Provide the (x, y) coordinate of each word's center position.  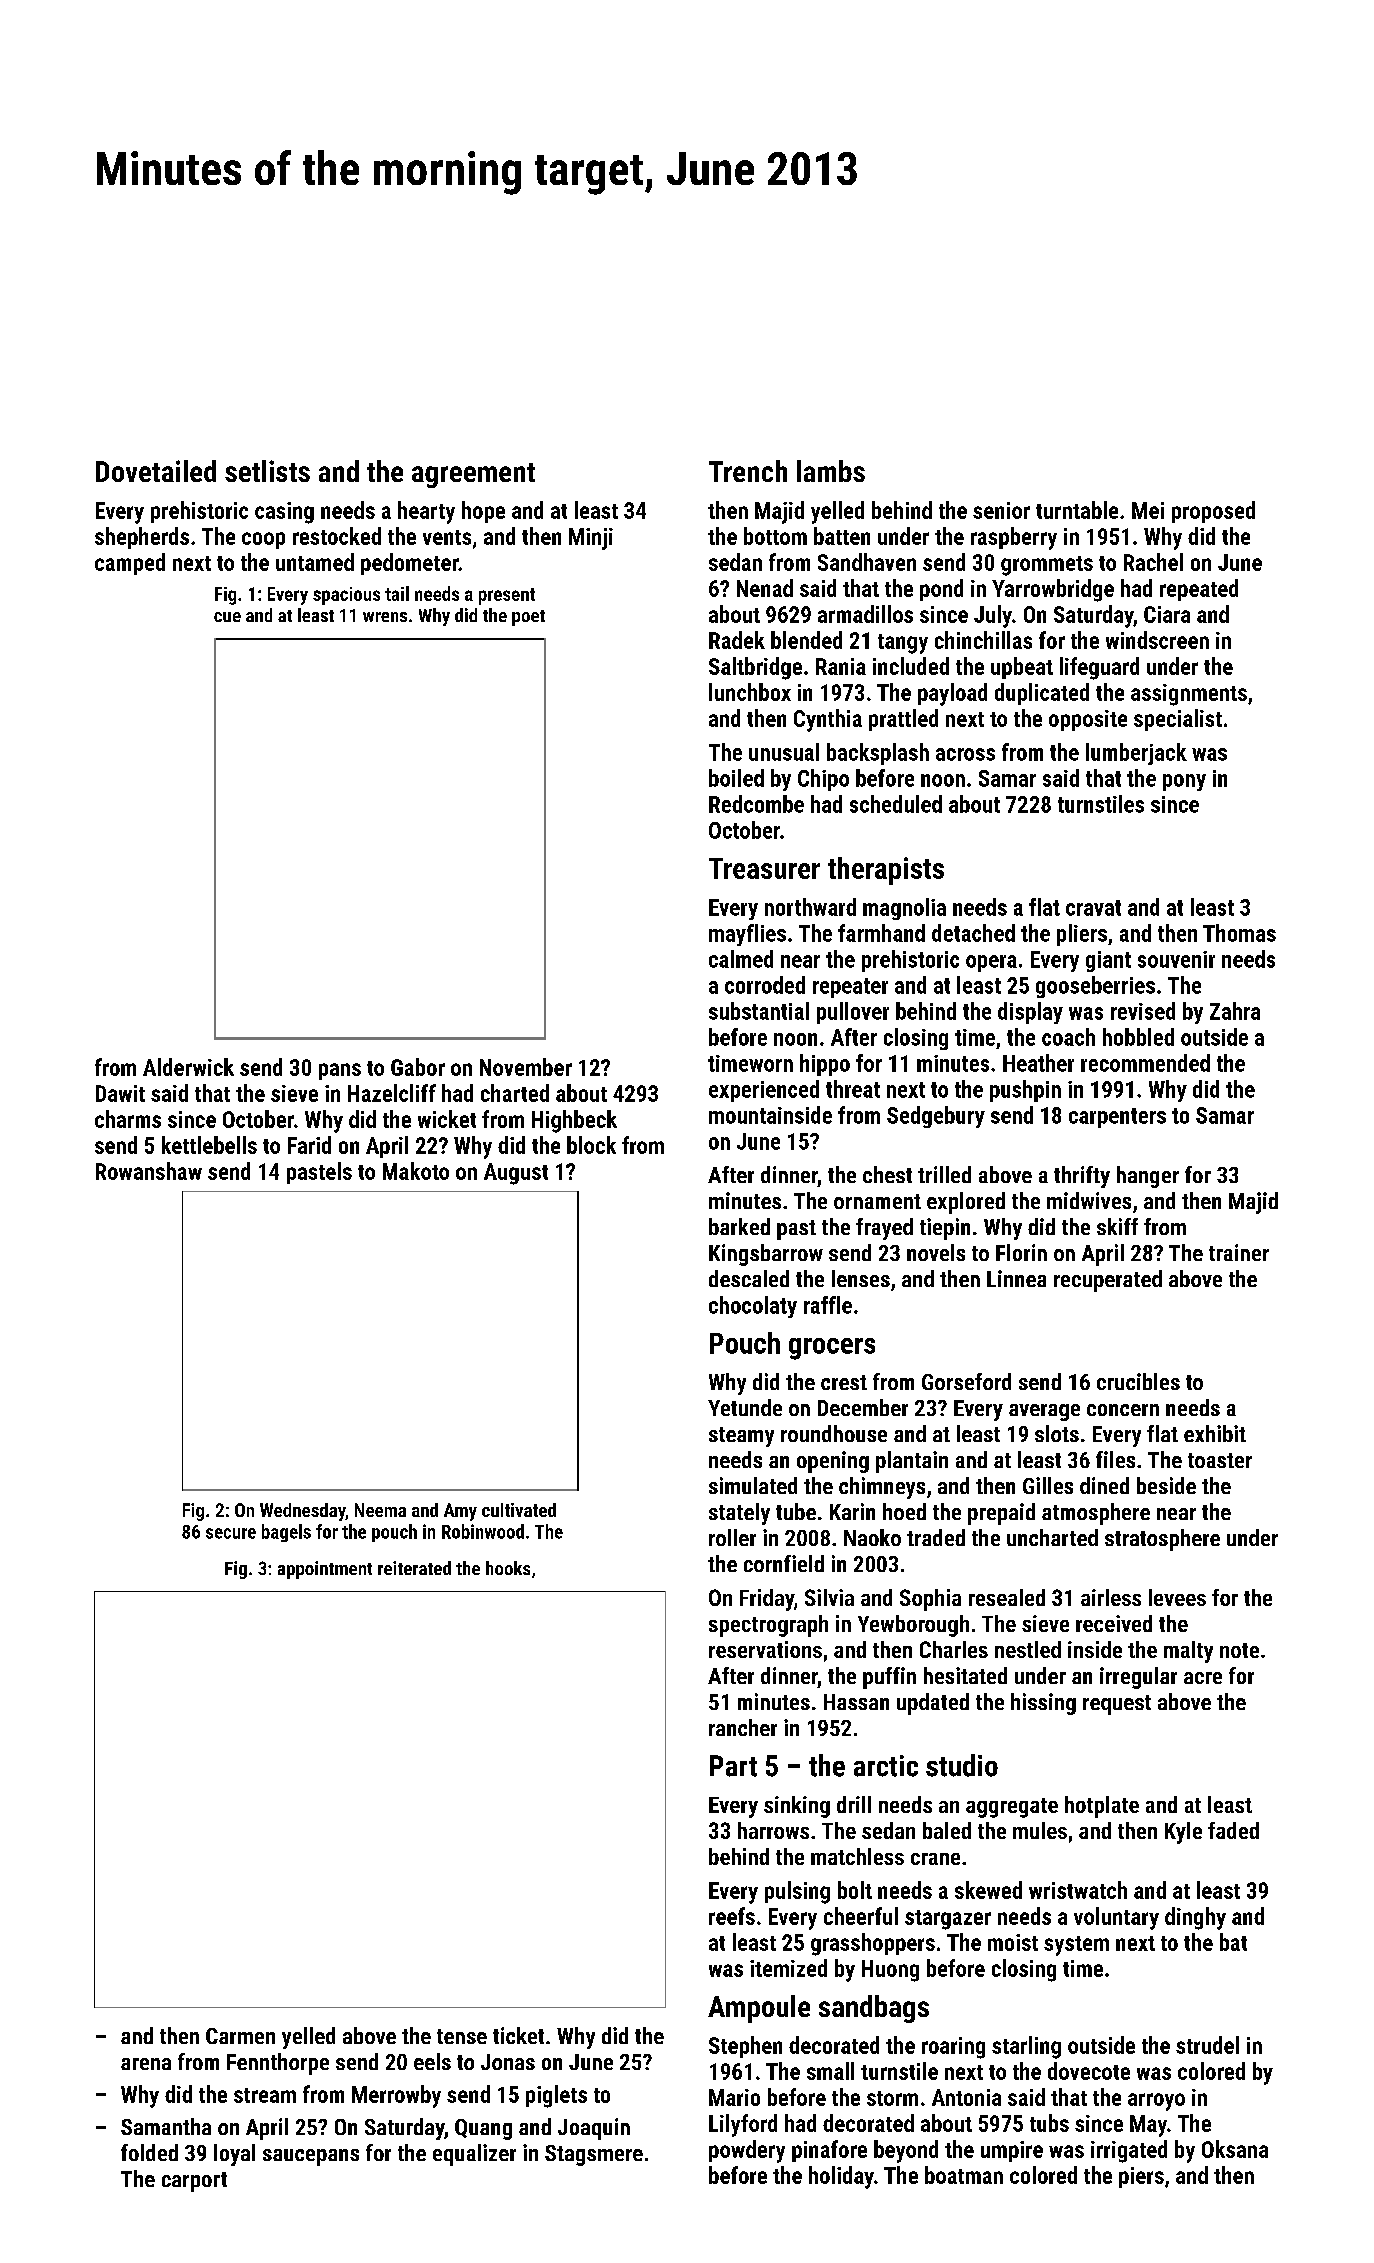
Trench (748, 471)
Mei (1148, 510)
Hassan (856, 1702)
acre (1203, 1678)
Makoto (416, 1171)
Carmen (240, 2036)
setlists (267, 471)
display (1030, 1013)
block (591, 1145)
